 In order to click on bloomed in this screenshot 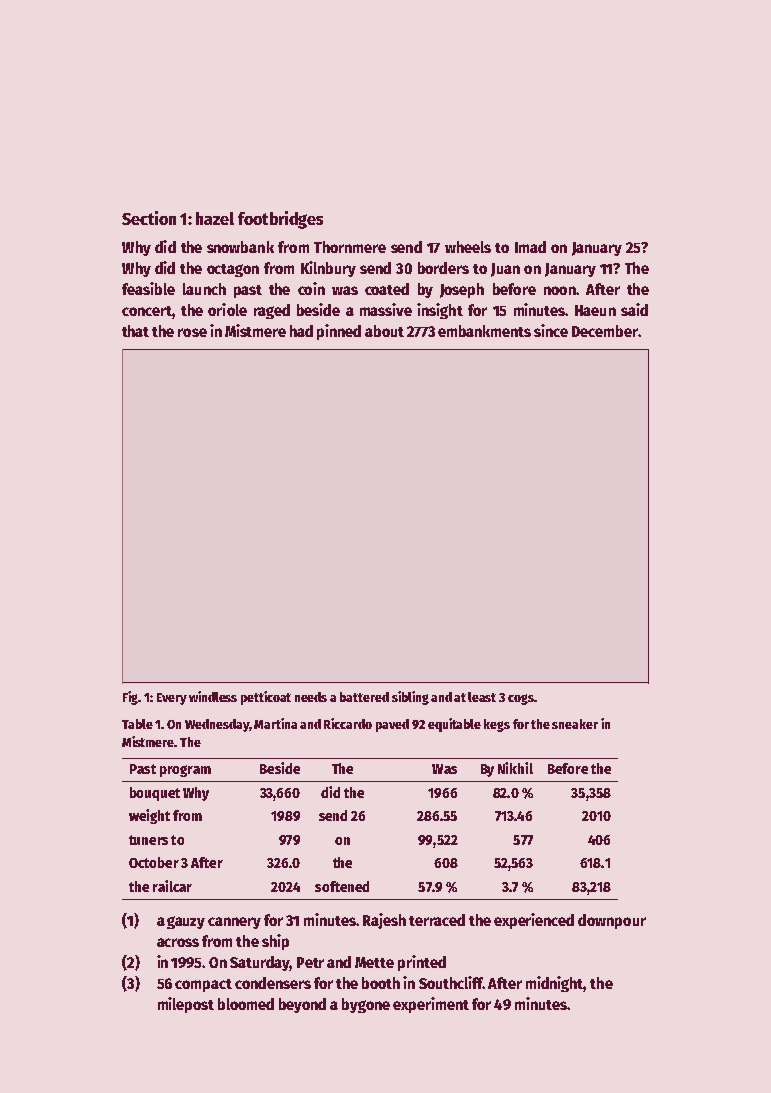, I will do `click(246, 1004)`.
